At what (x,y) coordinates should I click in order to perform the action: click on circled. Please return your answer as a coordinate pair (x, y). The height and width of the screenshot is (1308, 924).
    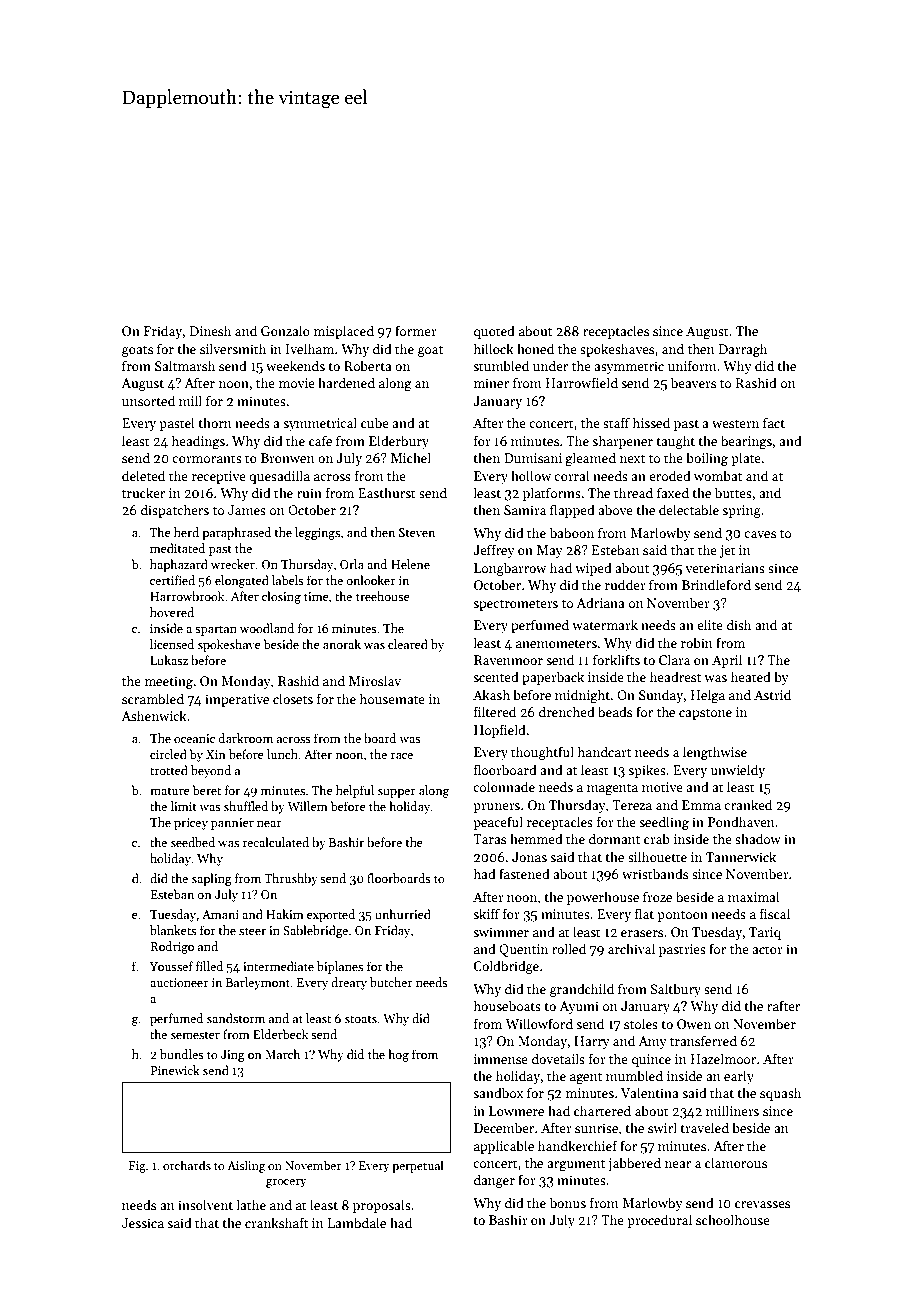
    Looking at the image, I should click on (168, 754).
